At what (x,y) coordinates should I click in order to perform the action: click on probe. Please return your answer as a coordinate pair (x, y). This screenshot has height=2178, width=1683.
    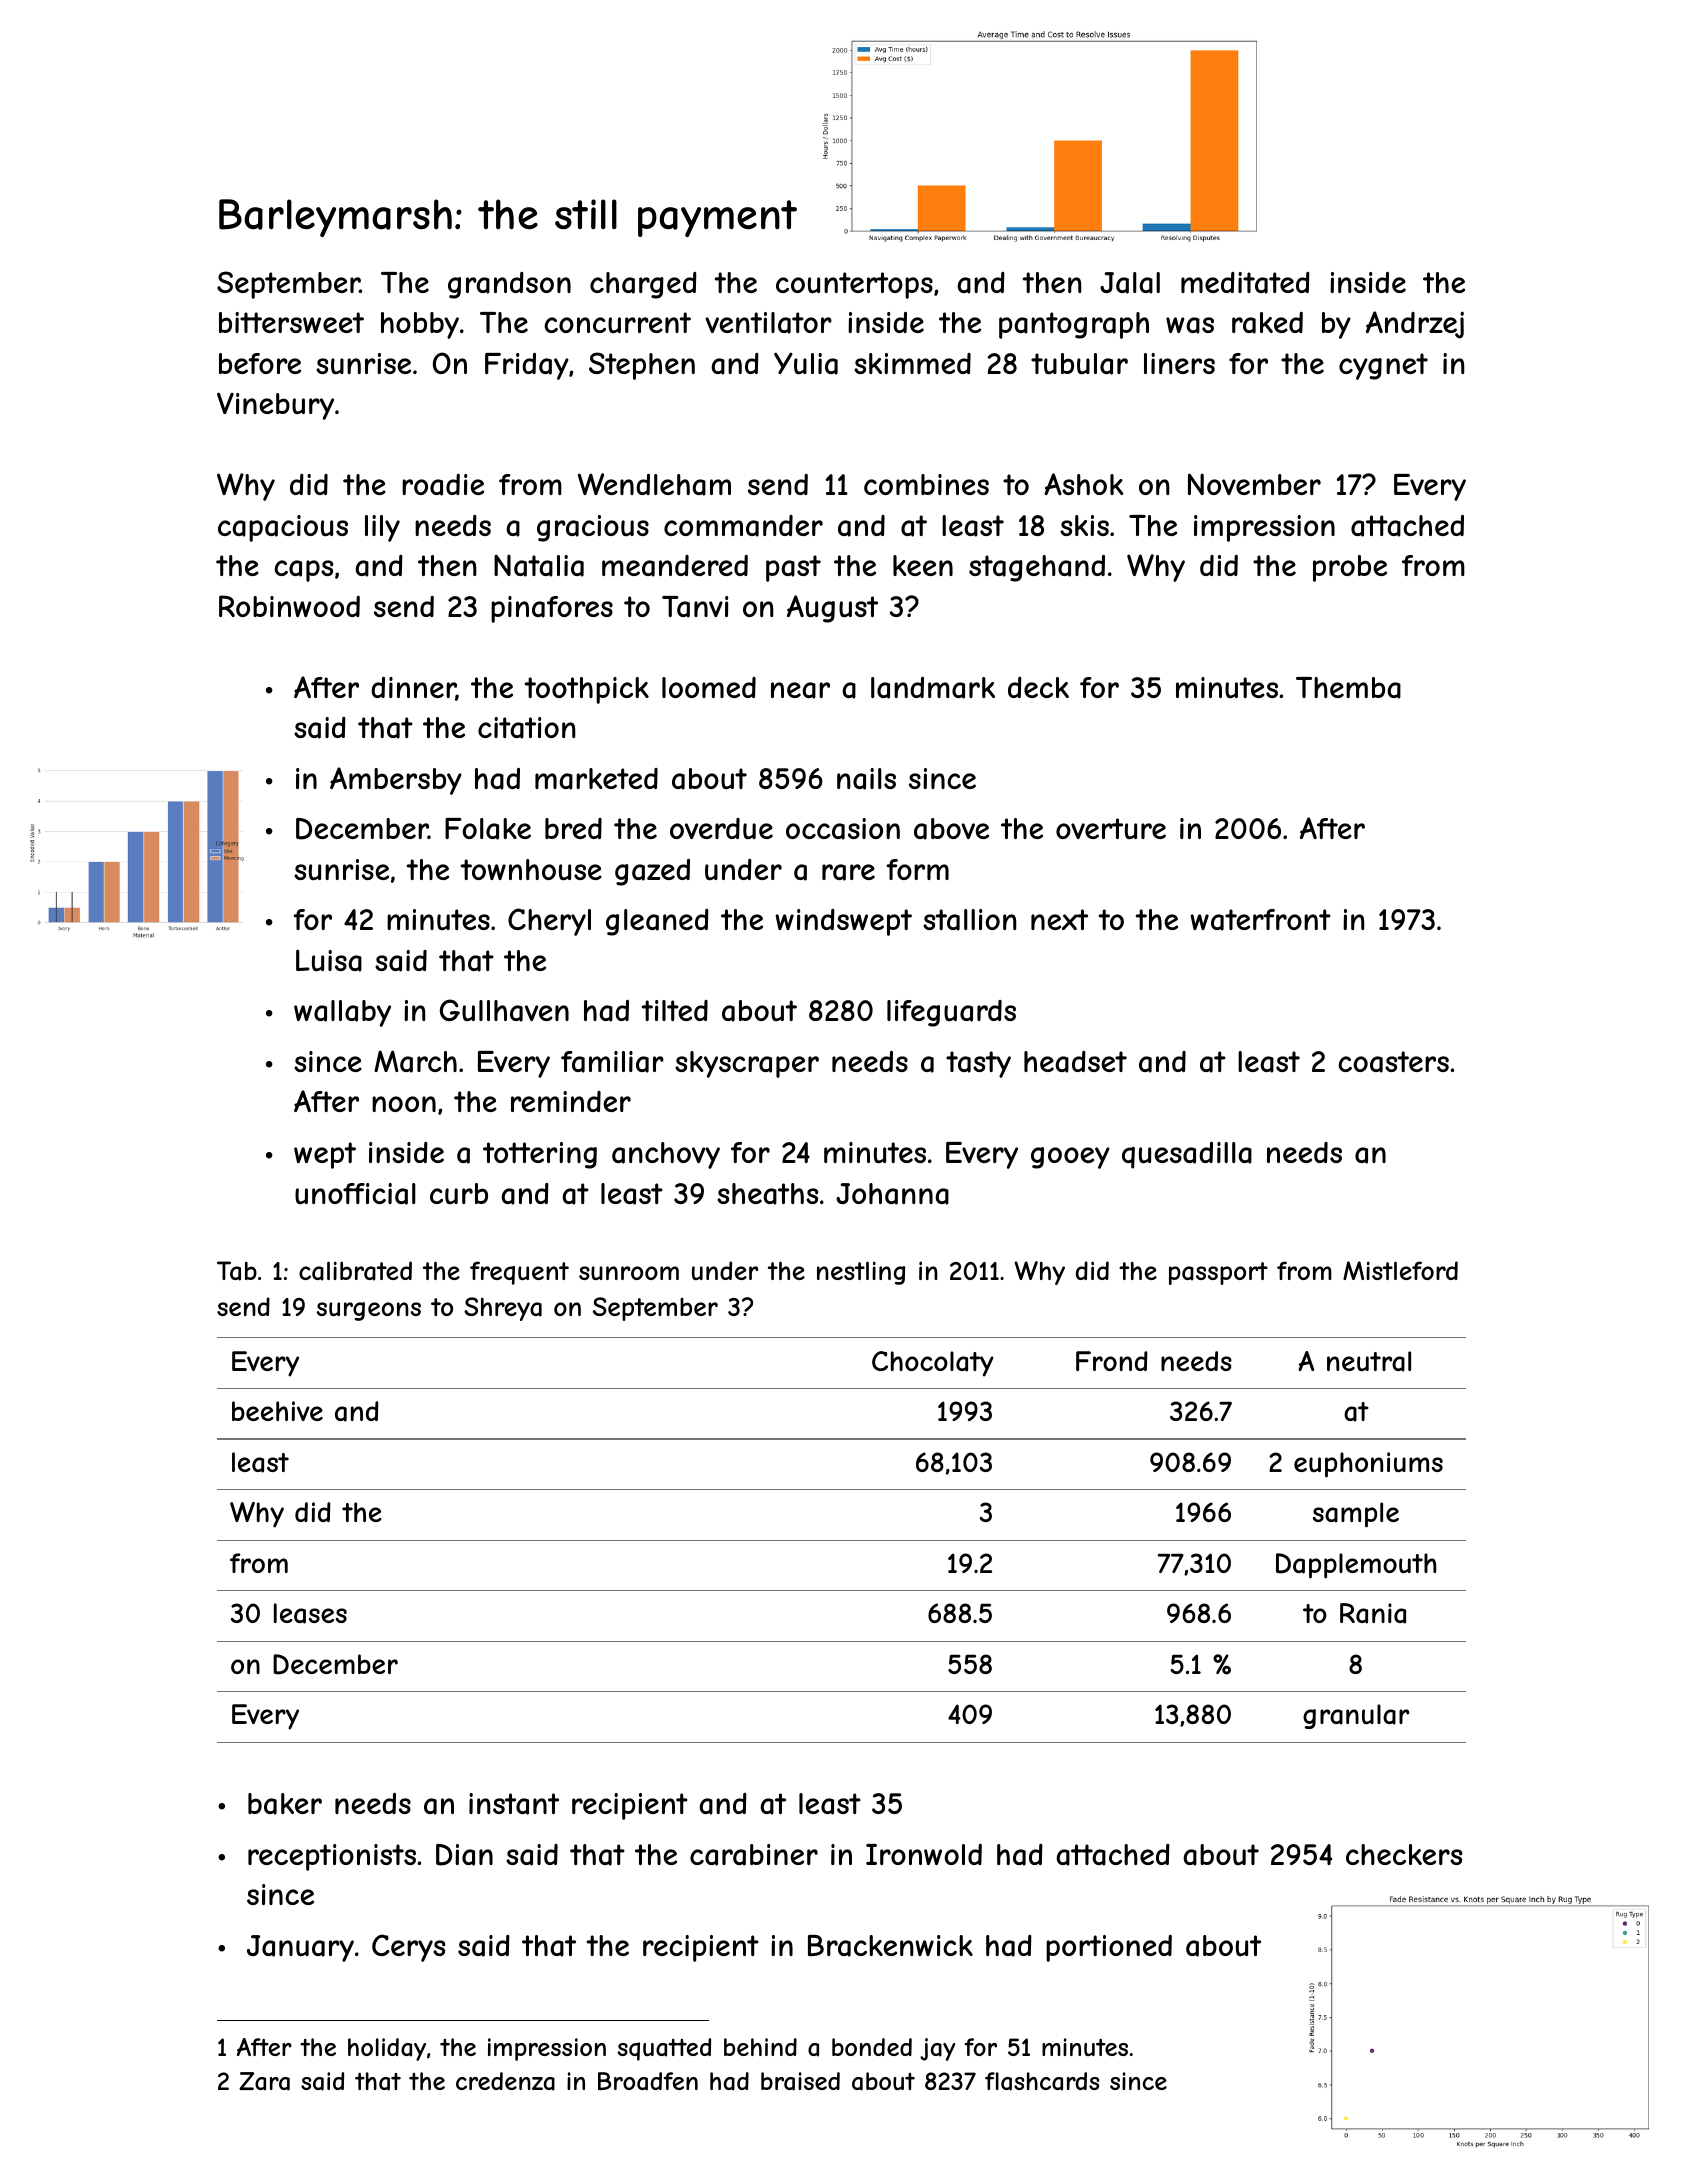
    Looking at the image, I should click on (1350, 568).
